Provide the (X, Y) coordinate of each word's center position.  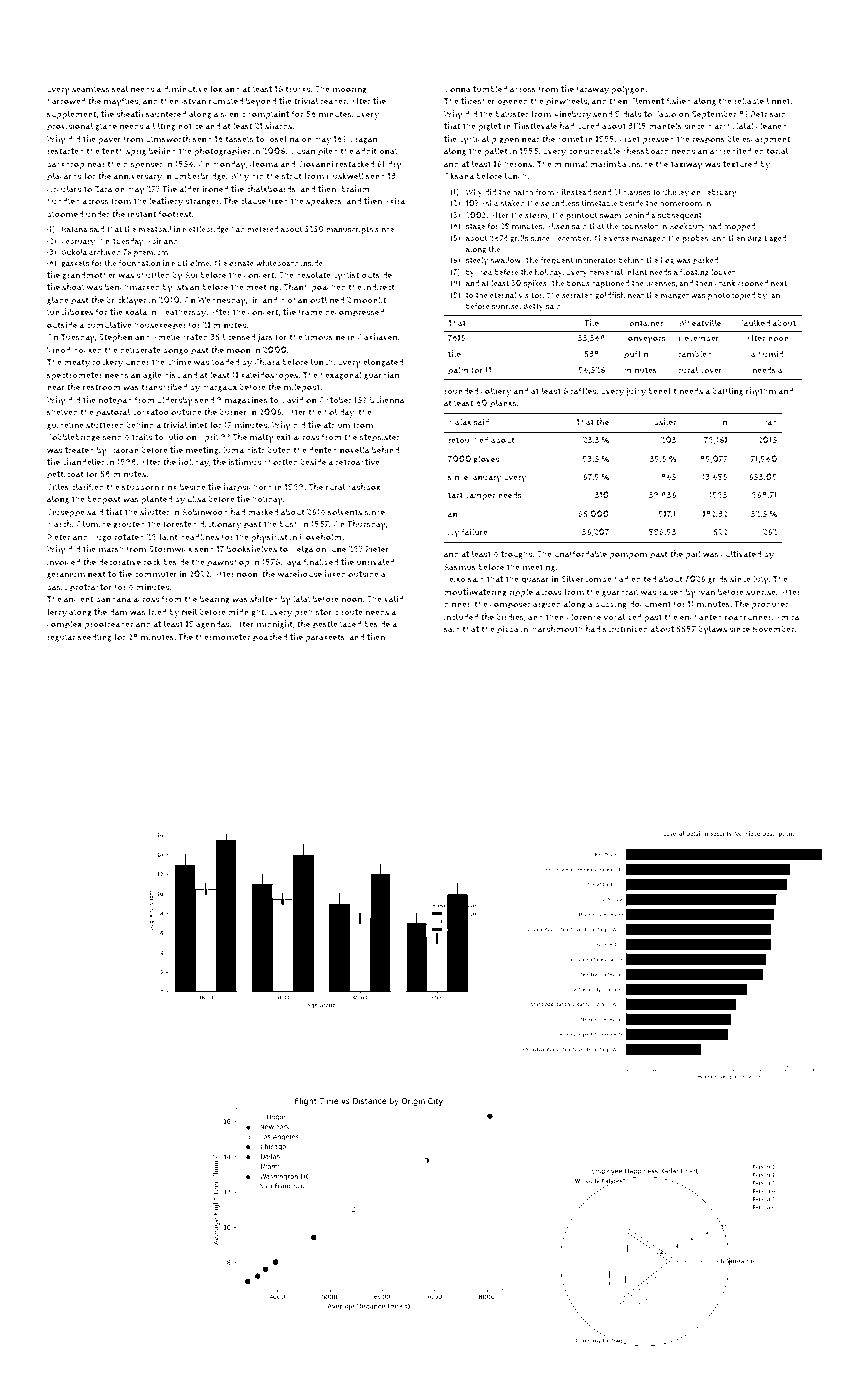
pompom (628, 556)
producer (770, 605)
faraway (593, 90)
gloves (486, 459)
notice (190, 126)
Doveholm (321, 537)
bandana (113, 598)
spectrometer (74, 376)
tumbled (490, 89)
